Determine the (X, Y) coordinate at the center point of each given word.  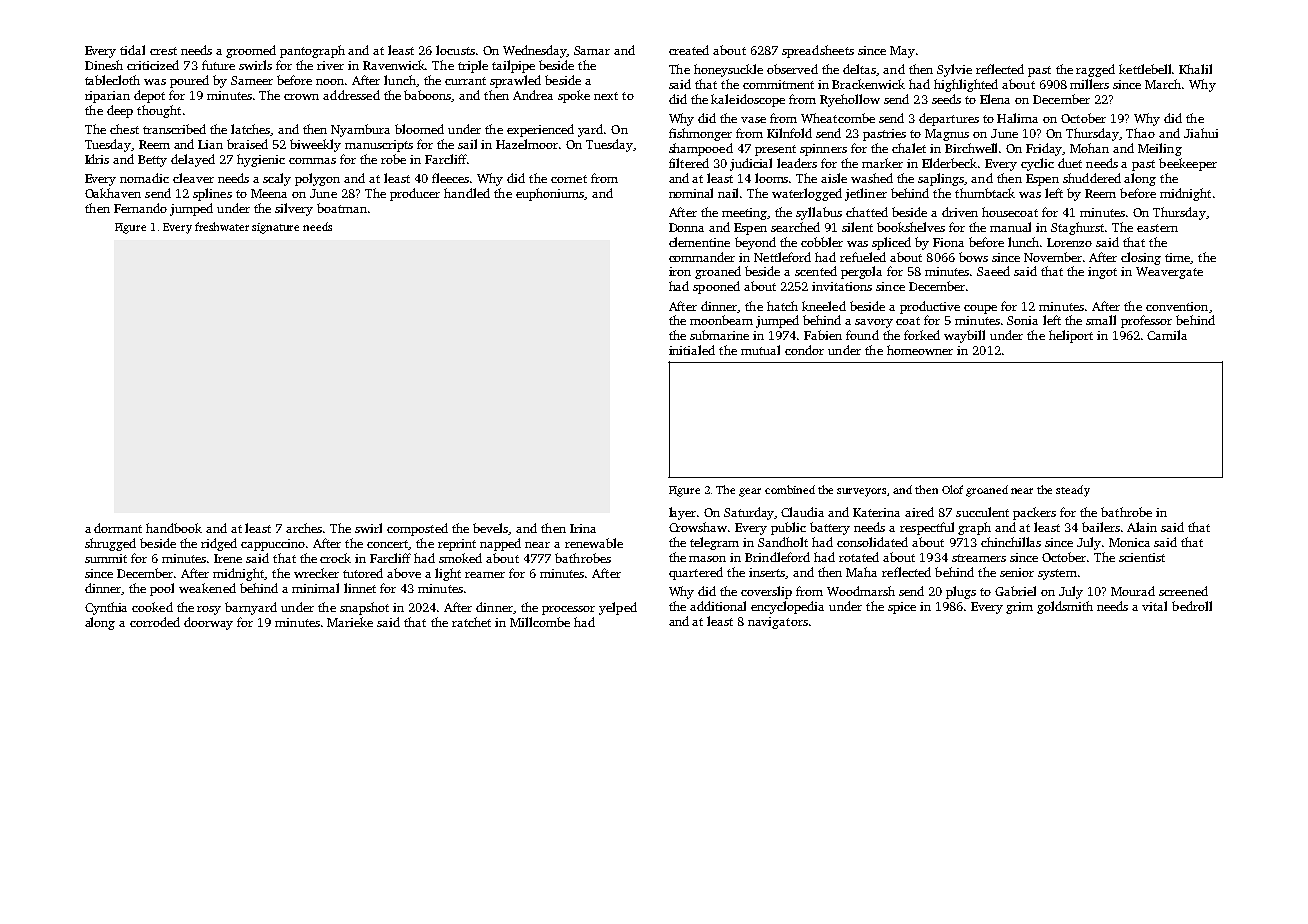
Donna (686, 227)
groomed (251, 51)
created (689, 50)
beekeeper (1188, 164)
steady (1073, 491)
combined (790, 489)
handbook (174, 528)
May (902, 52)
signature (275, 228)
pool (162, 589)
